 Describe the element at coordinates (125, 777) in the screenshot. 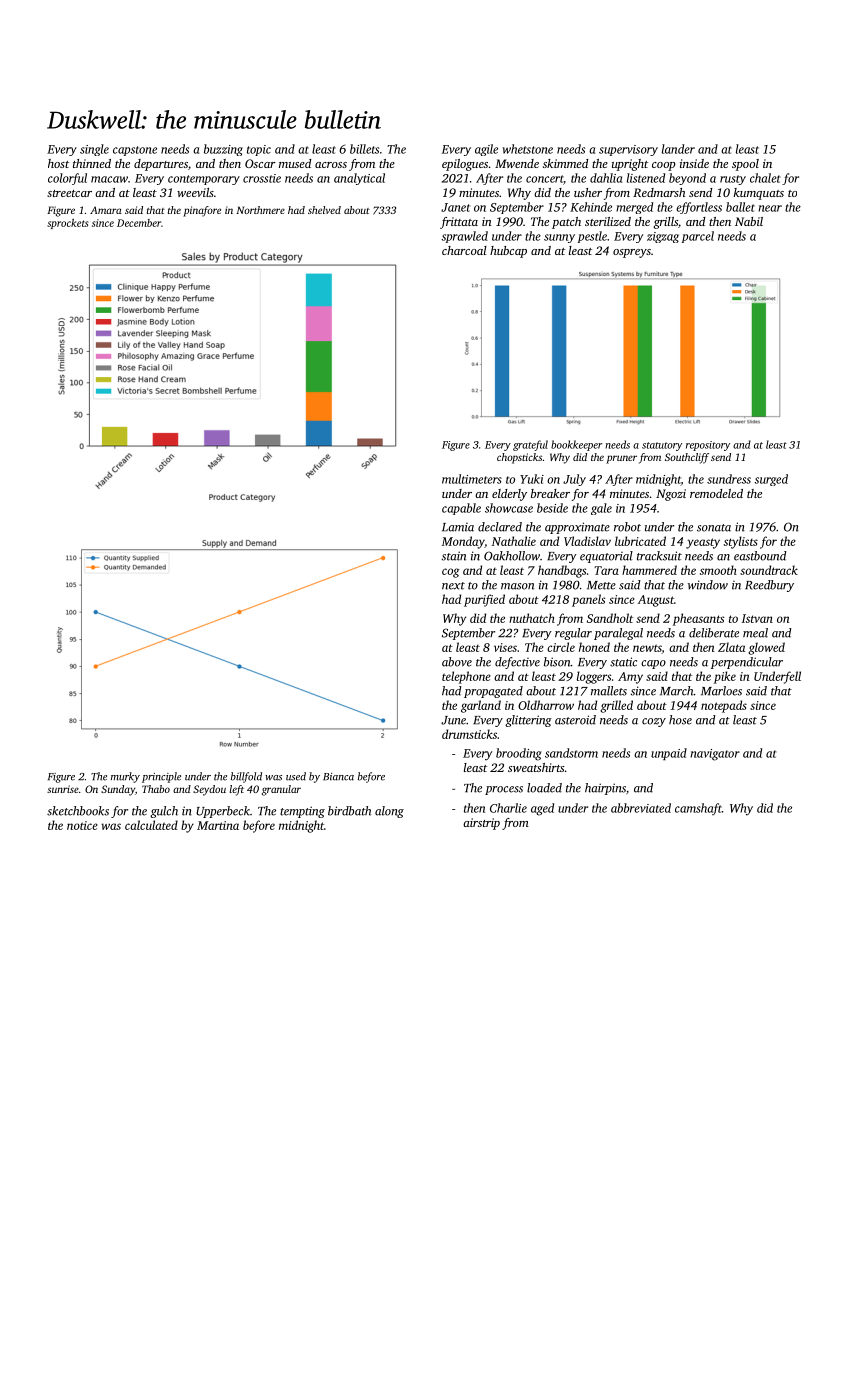

I see `murky` at that location.
